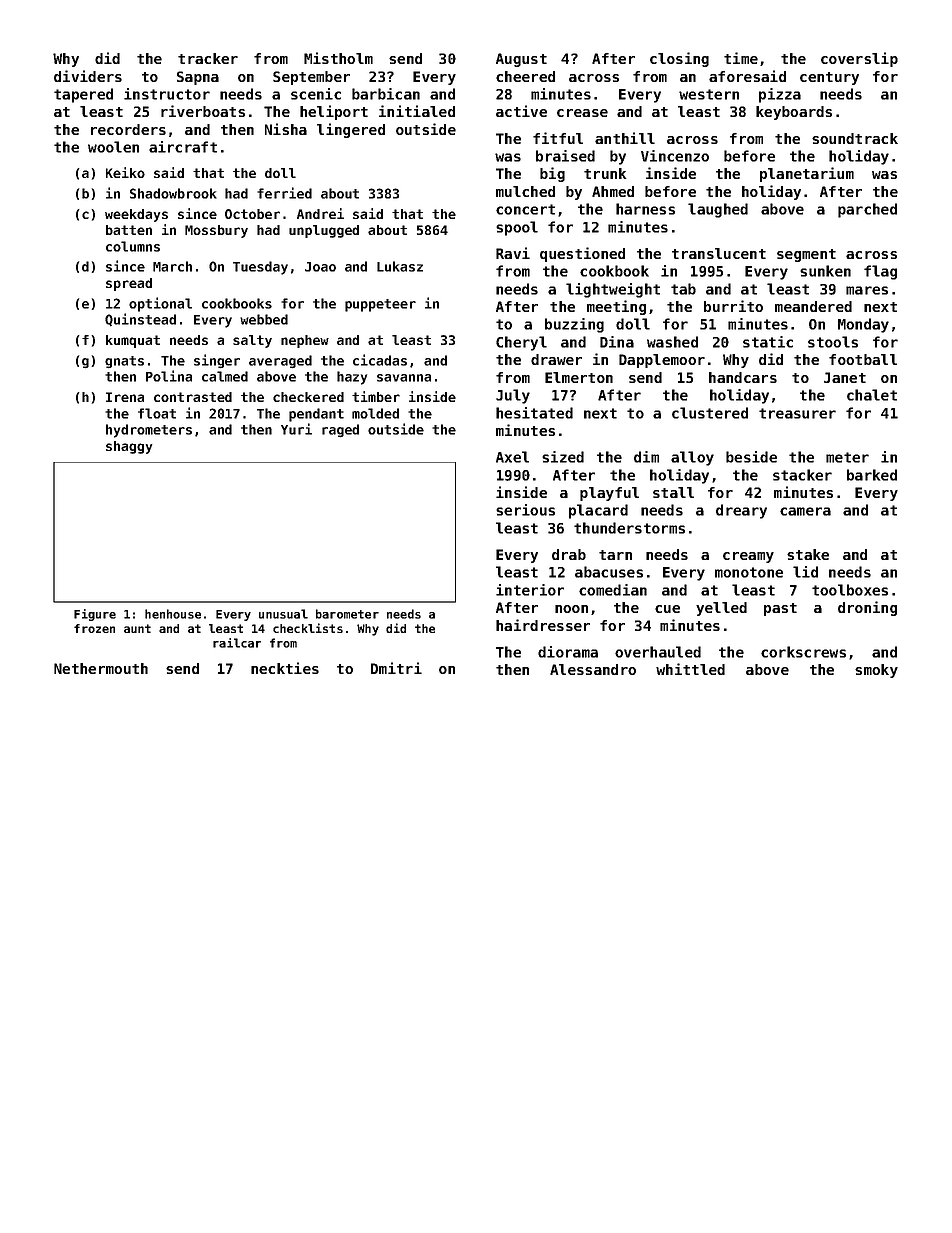 This screenshot has height=1233, width=952. Describe the element at coordinates (157, 413) in the screenshot. I see `float` at that location.
